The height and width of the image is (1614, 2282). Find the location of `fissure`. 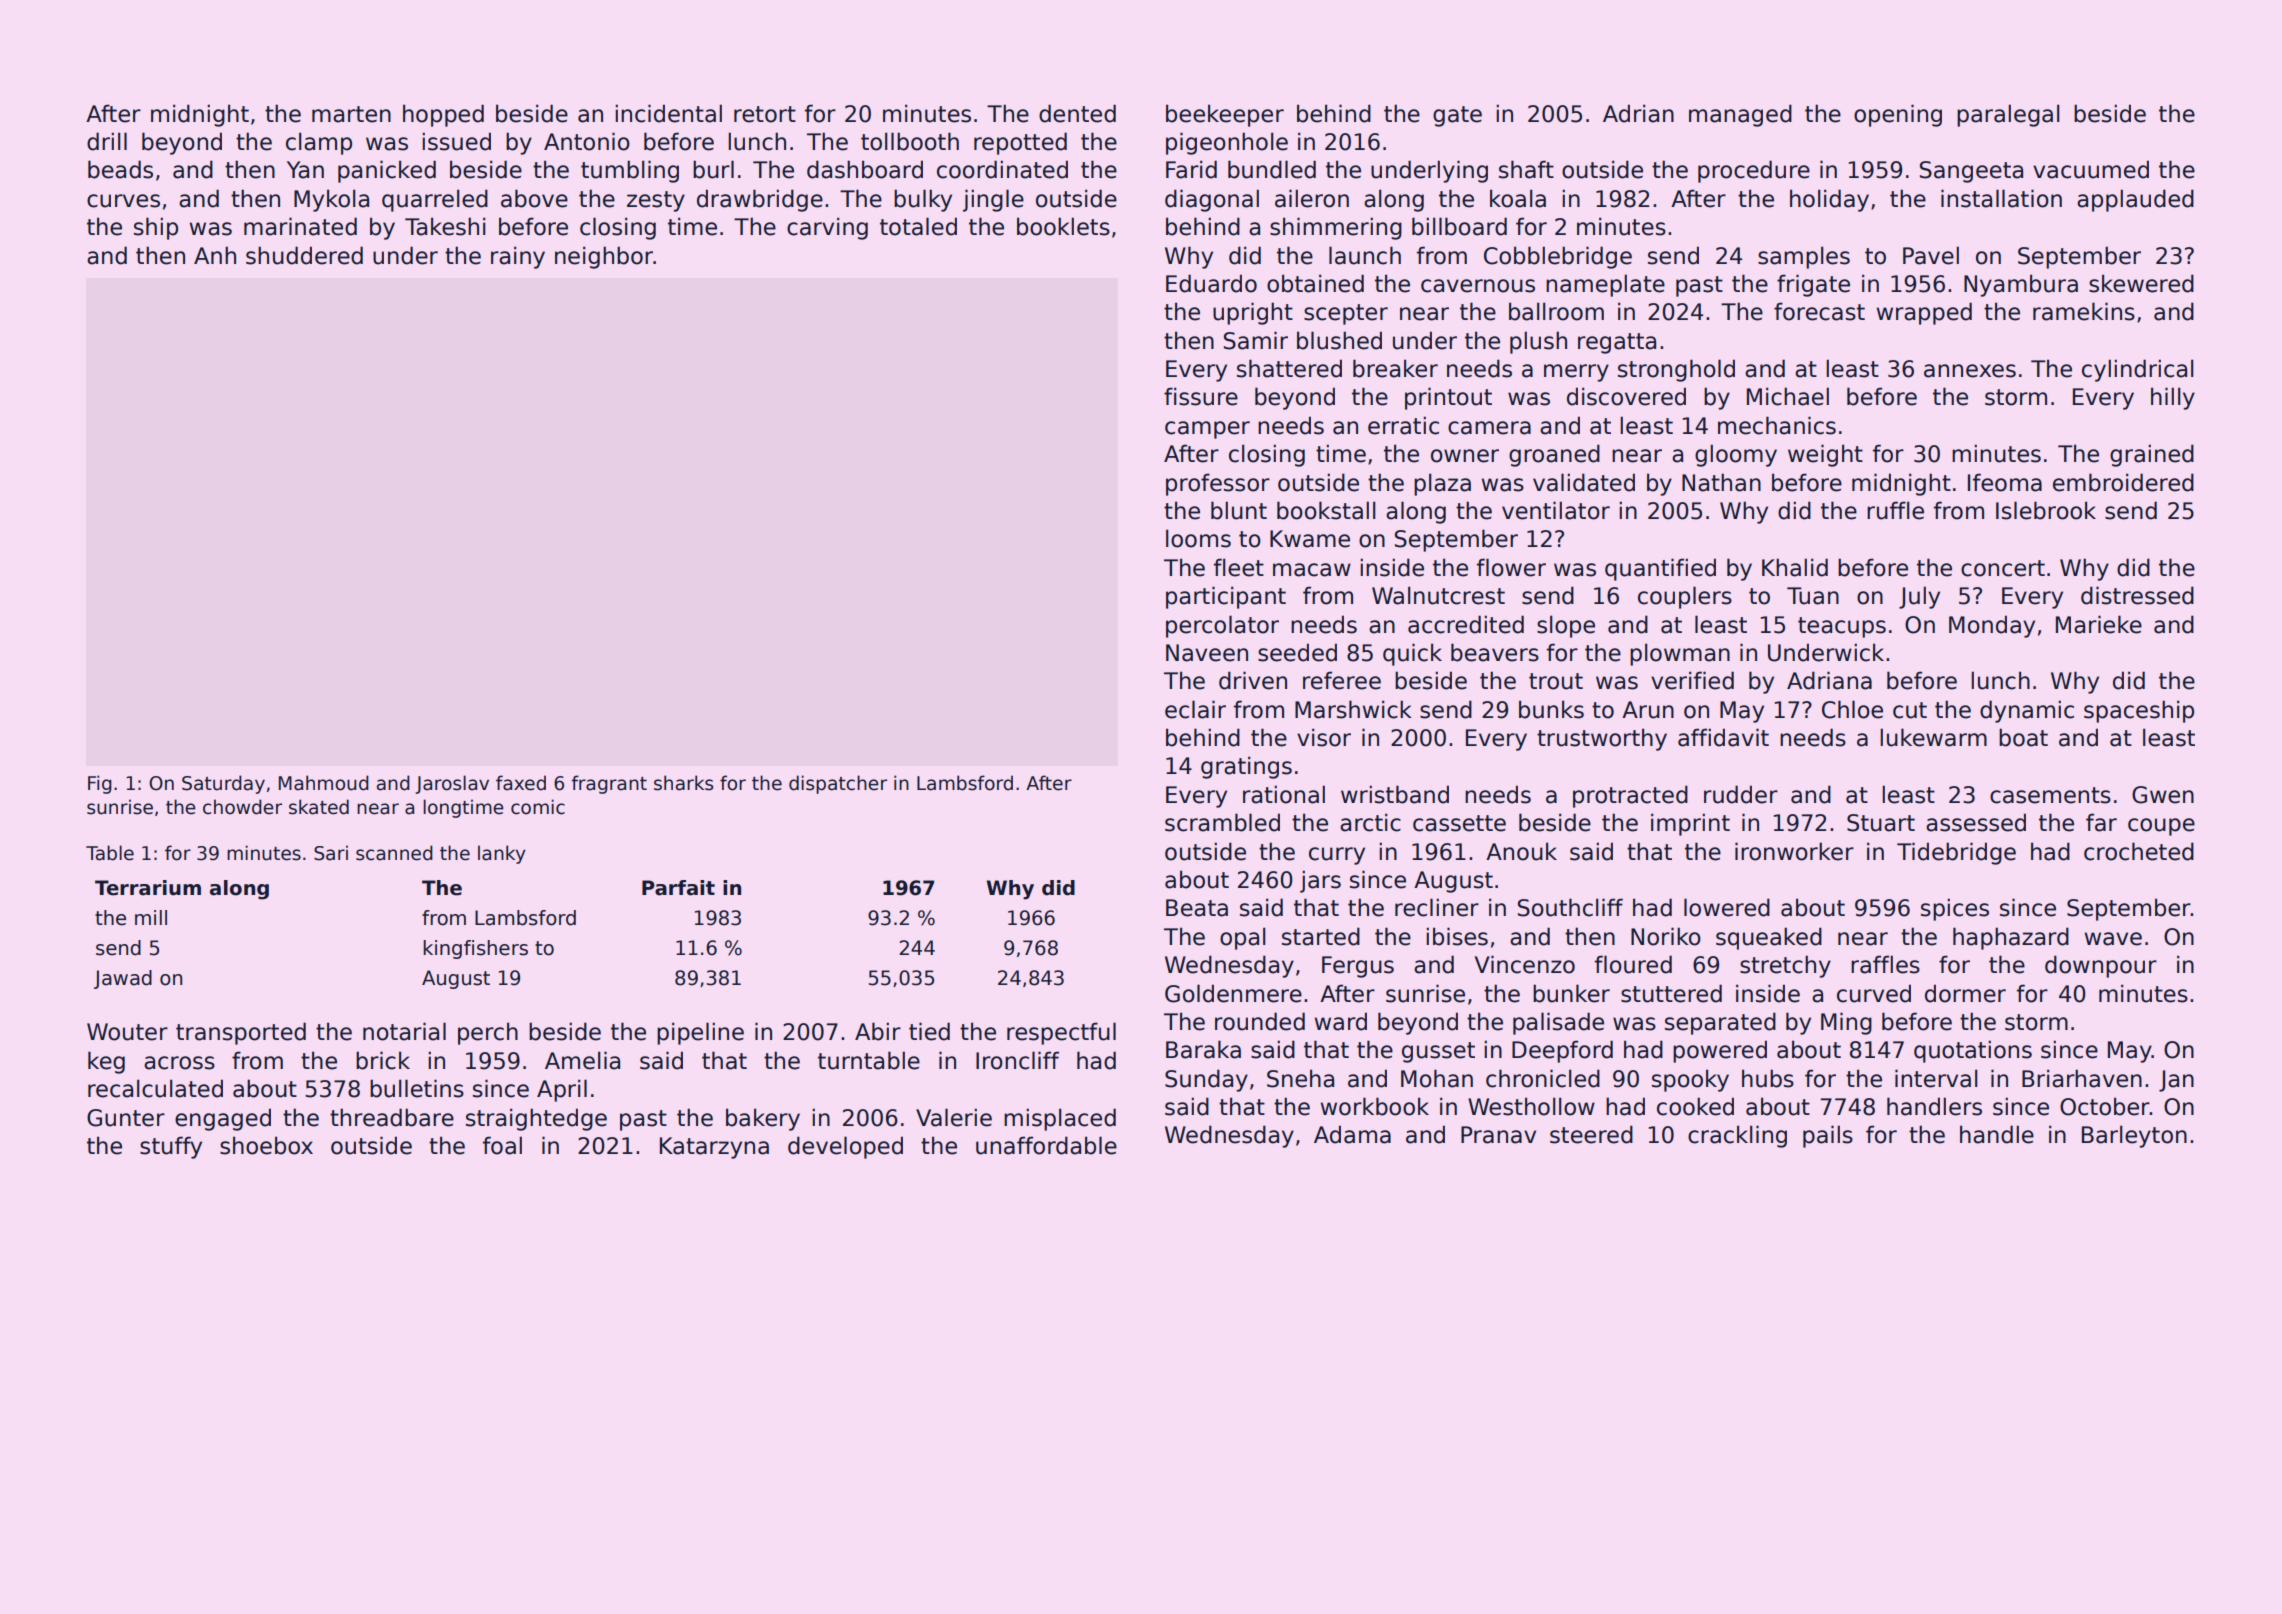

fissure is located at coordinates (1201, 396).
